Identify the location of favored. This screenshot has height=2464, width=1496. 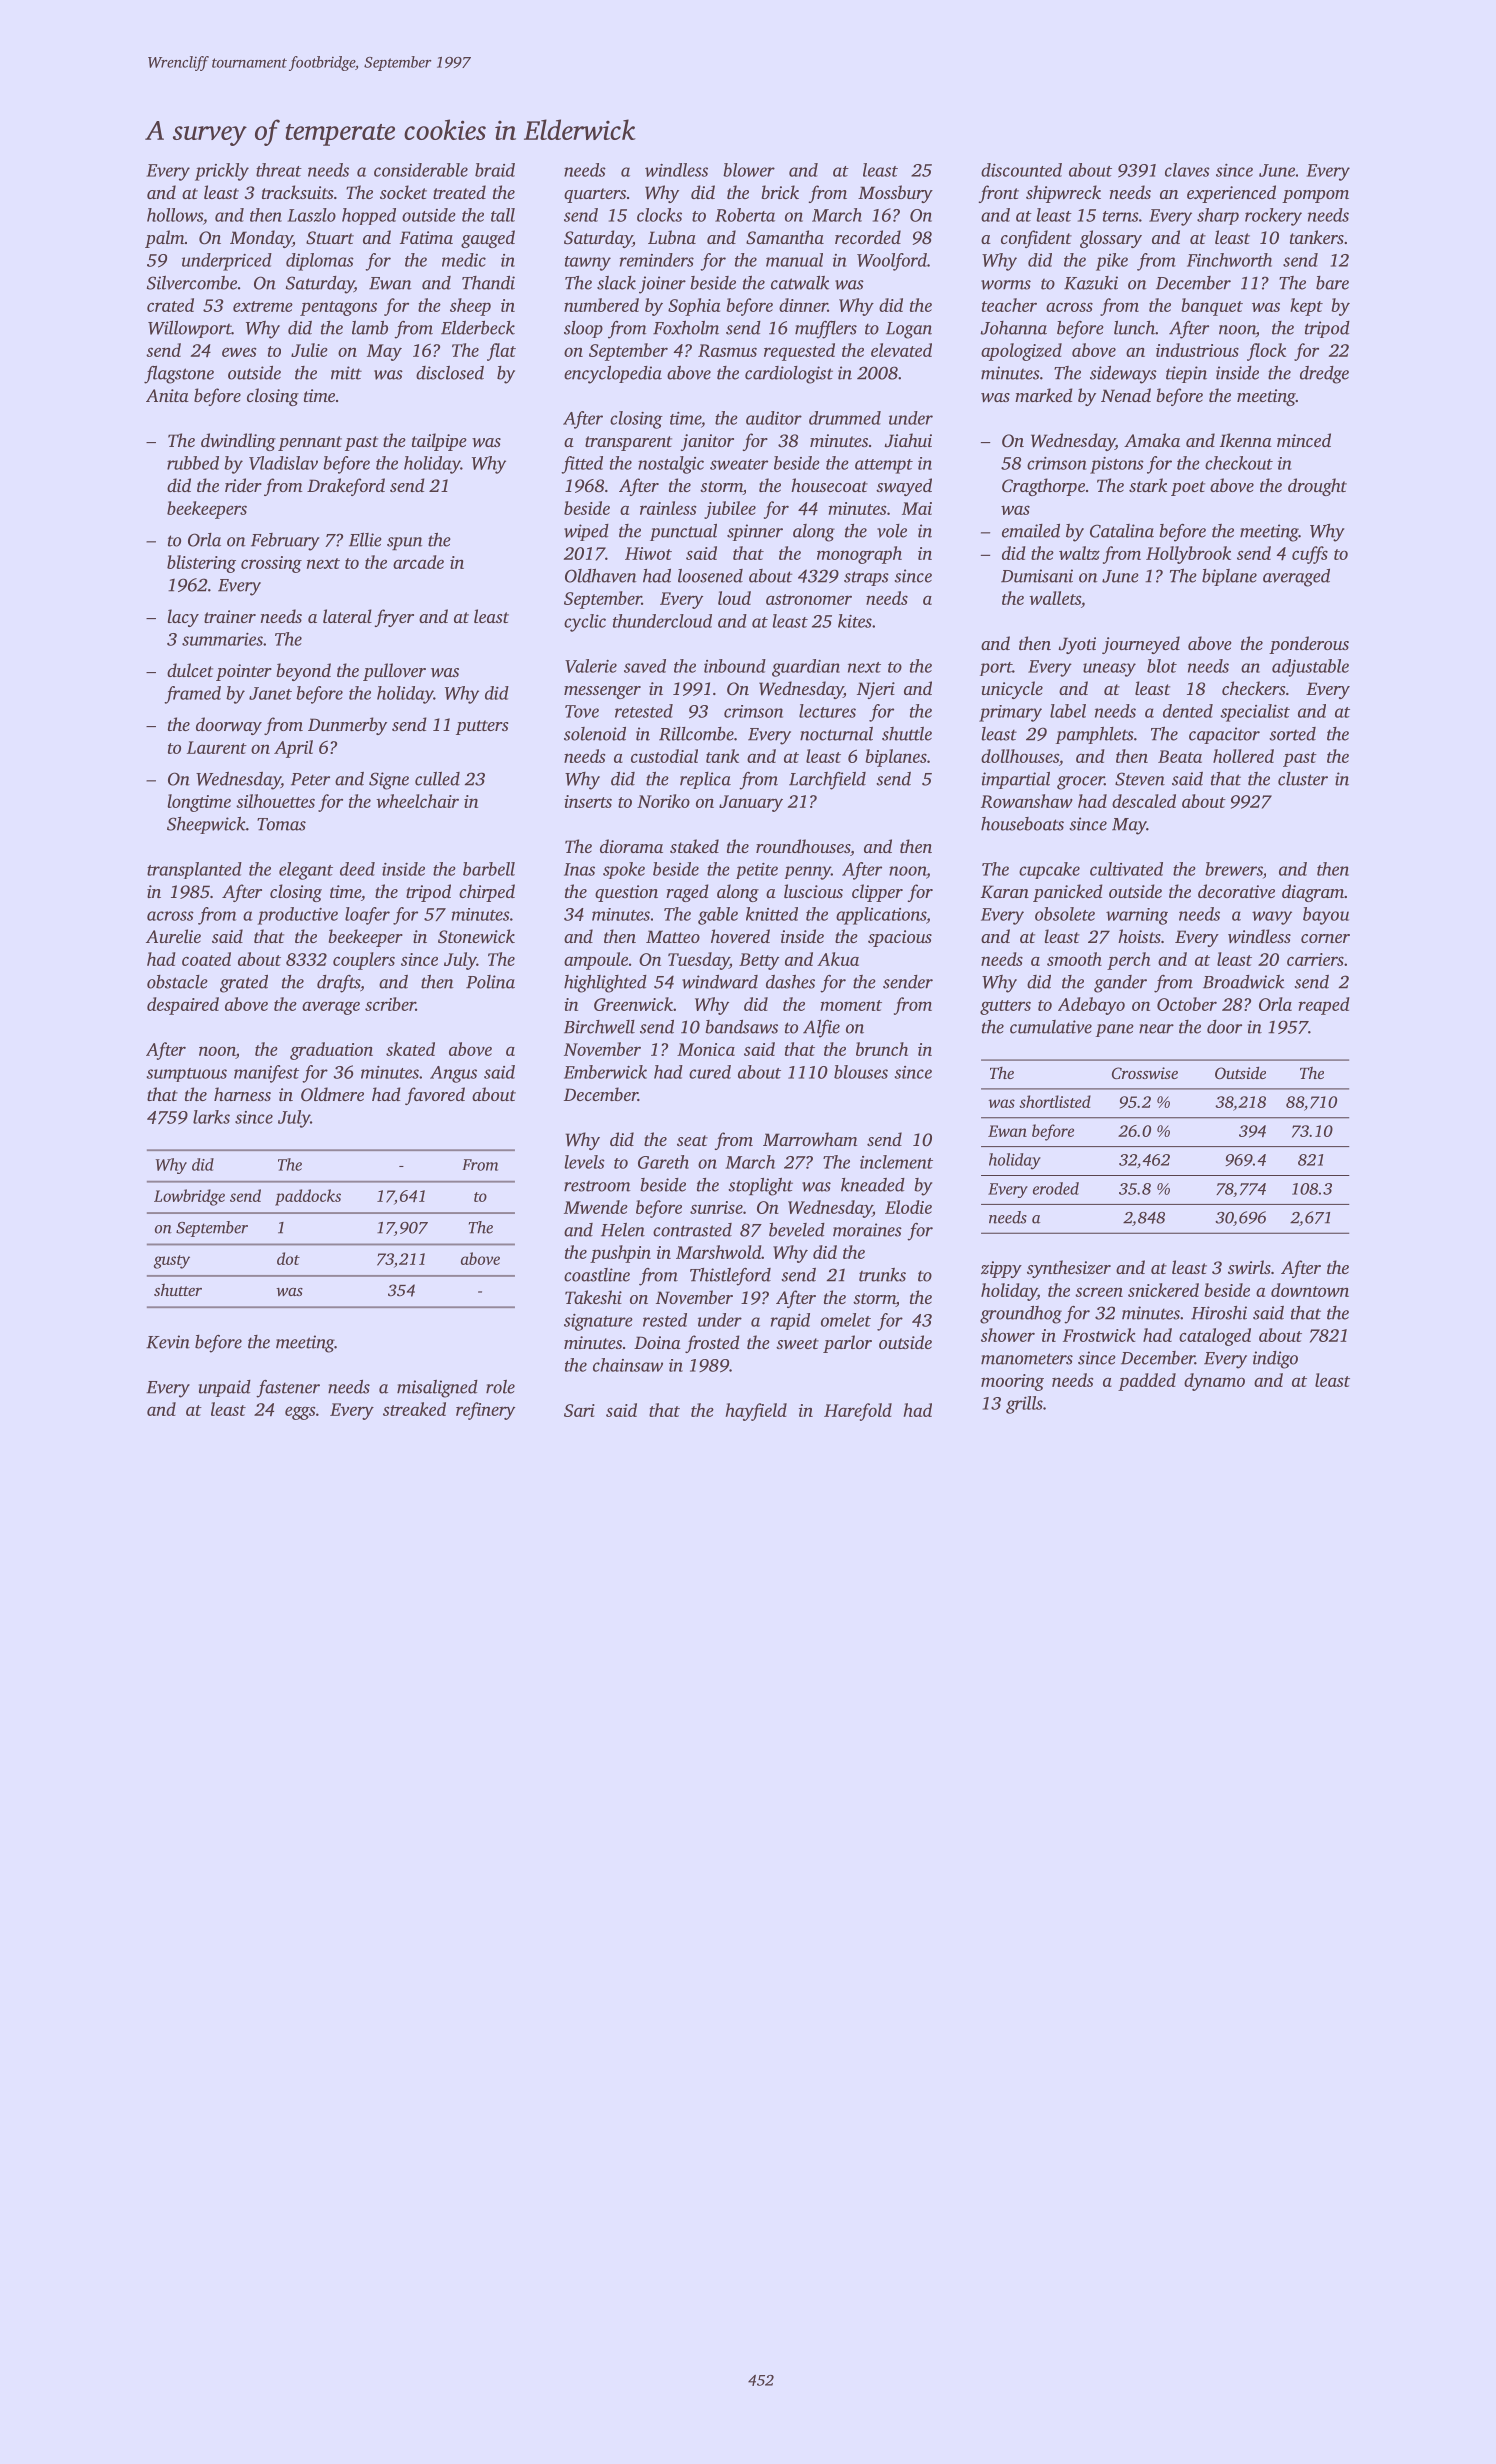
(435, 1096).
